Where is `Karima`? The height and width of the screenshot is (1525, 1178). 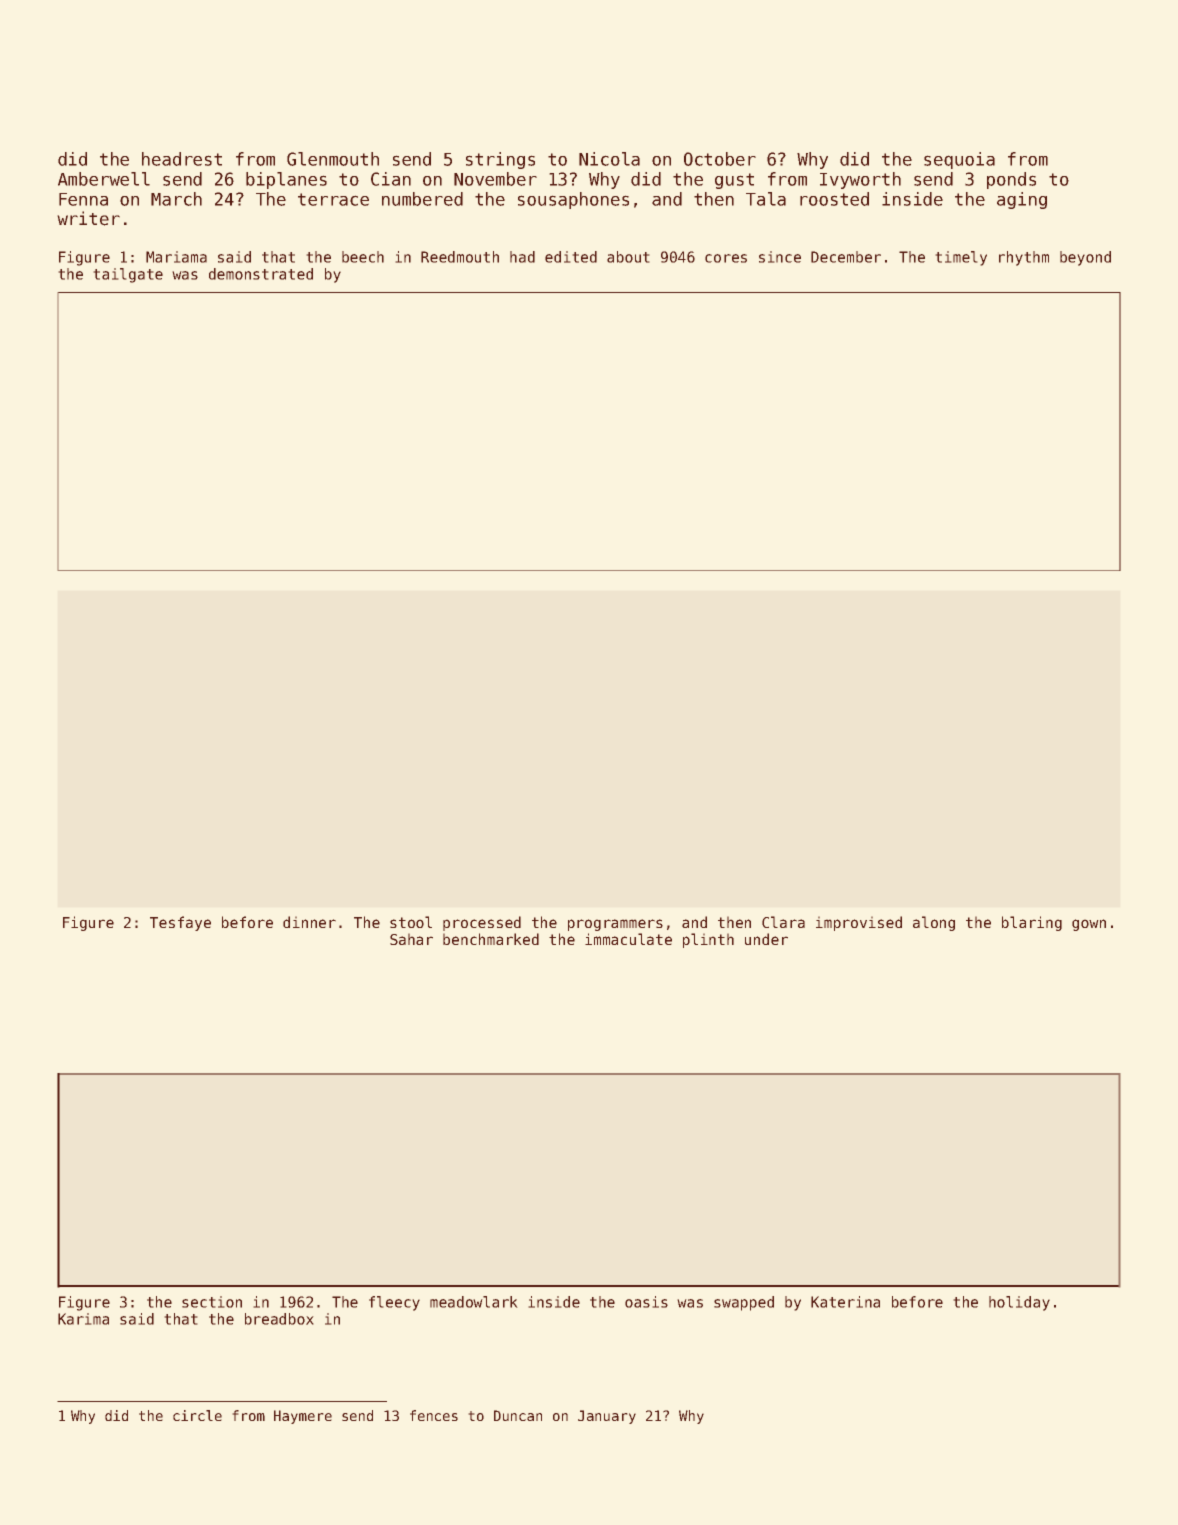
Karima is located at coordinates (83, 1319).
